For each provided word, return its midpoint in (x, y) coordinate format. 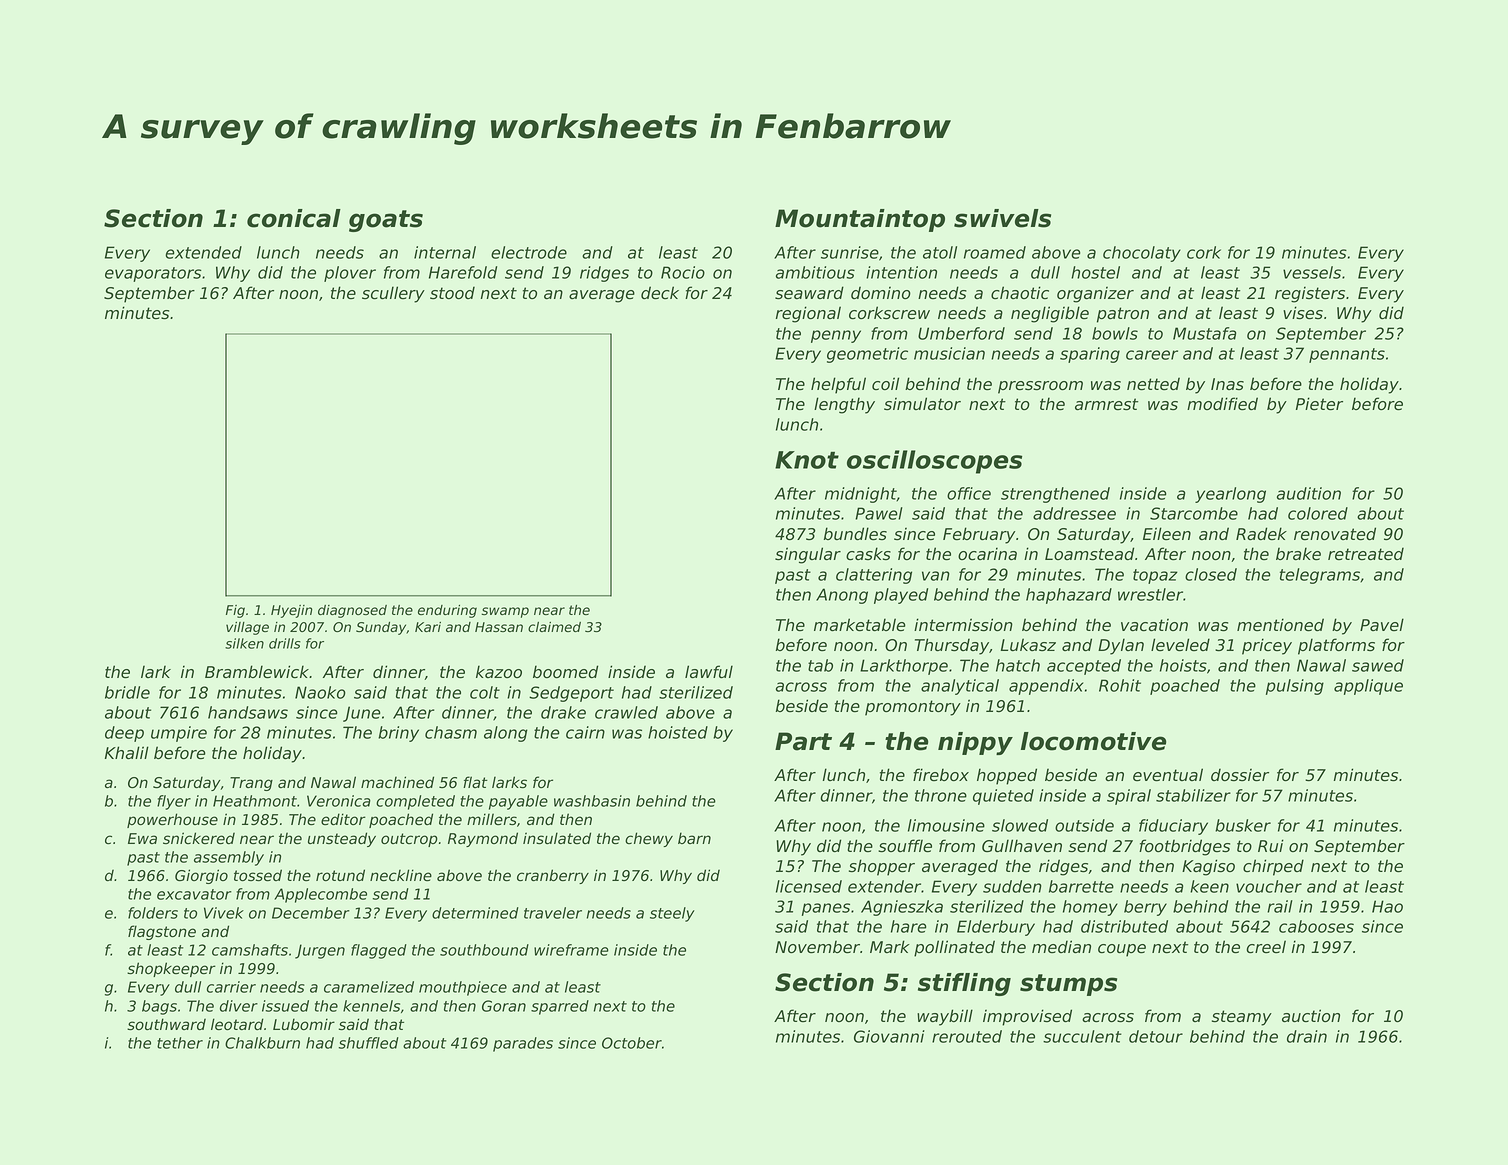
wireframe (571, 950)
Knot (807, 460)
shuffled (369, 1043)
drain (1307, 1036)
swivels (1002, 218)
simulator (922, 404)
